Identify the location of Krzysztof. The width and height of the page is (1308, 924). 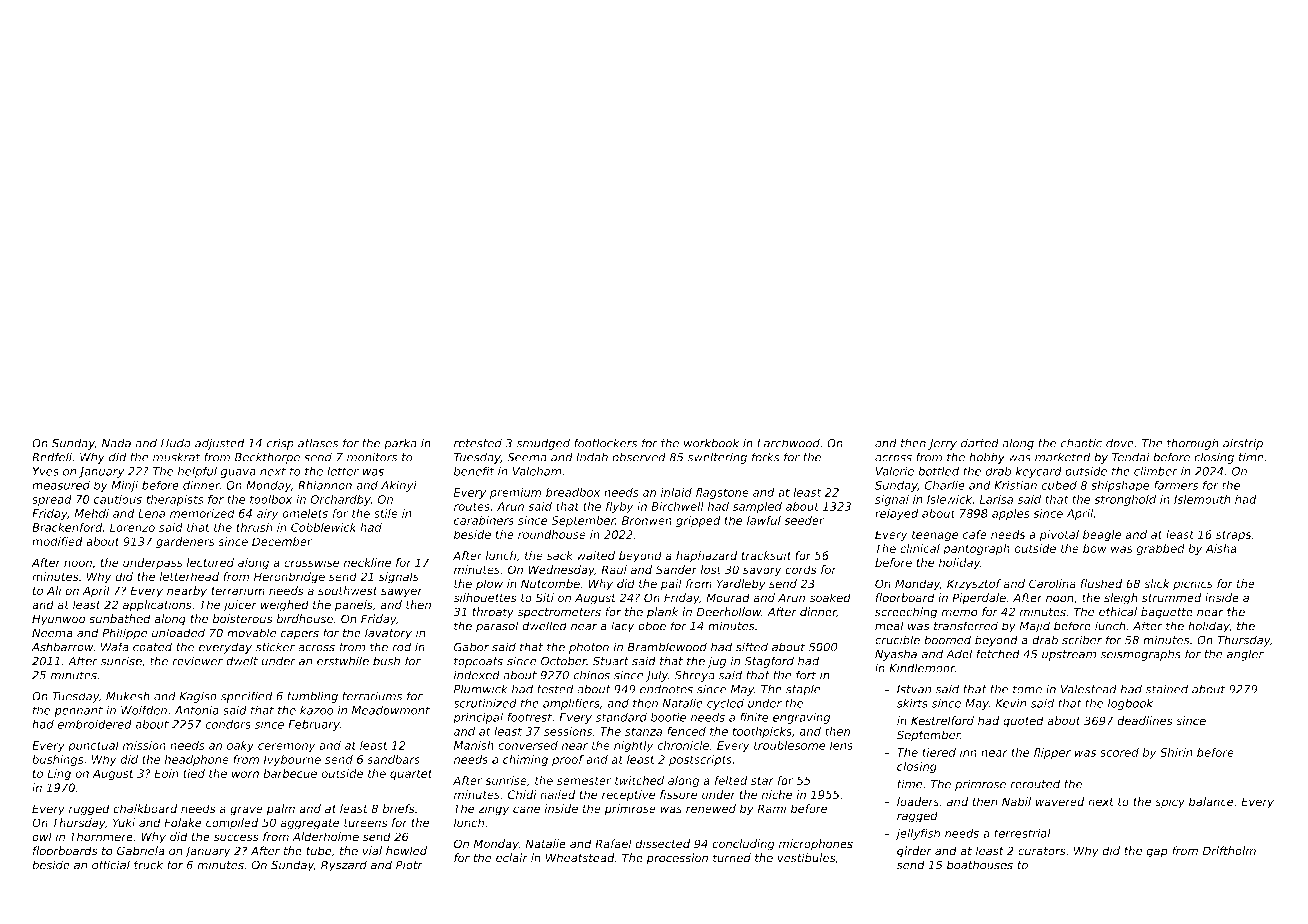
(974, 585).
